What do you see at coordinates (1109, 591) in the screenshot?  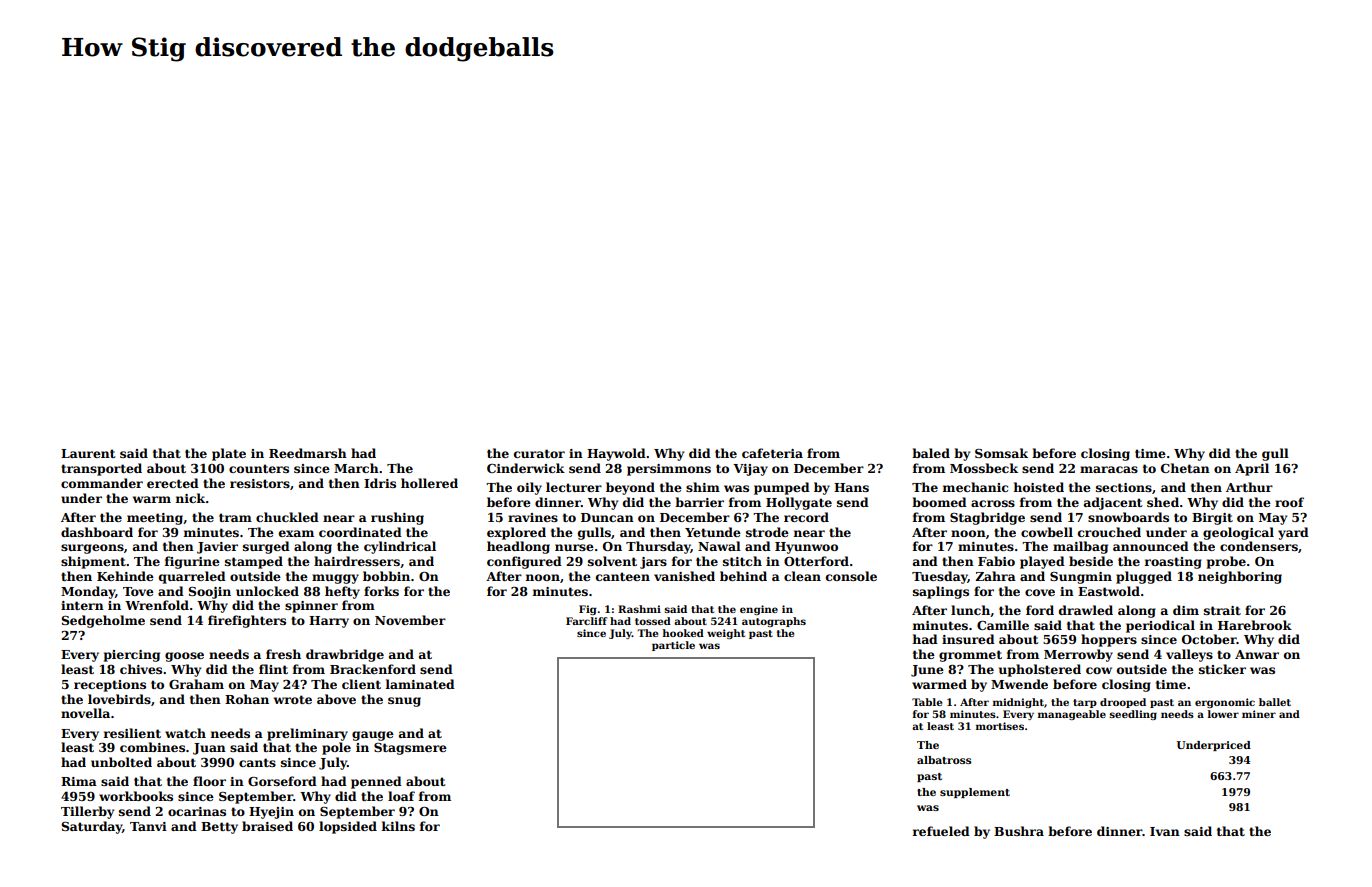 I see `Eastwold` at bounding box center [1109, 591].
